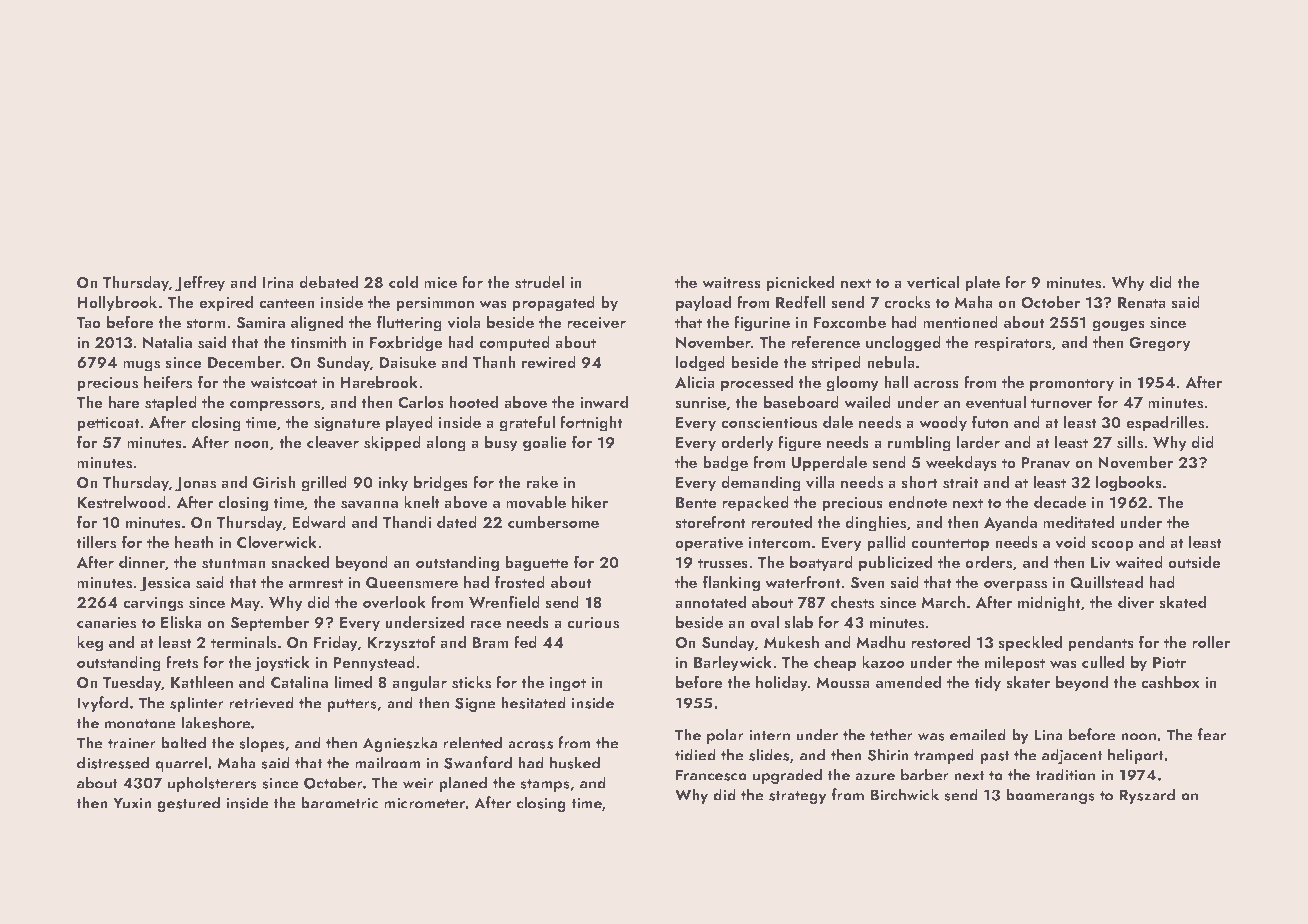 Image resolution: width=1308 pixels, height=924 pixels. What do you see at coordinates (88, 322) in the document?
I see `Tao` at bounding box center [88, 322].
